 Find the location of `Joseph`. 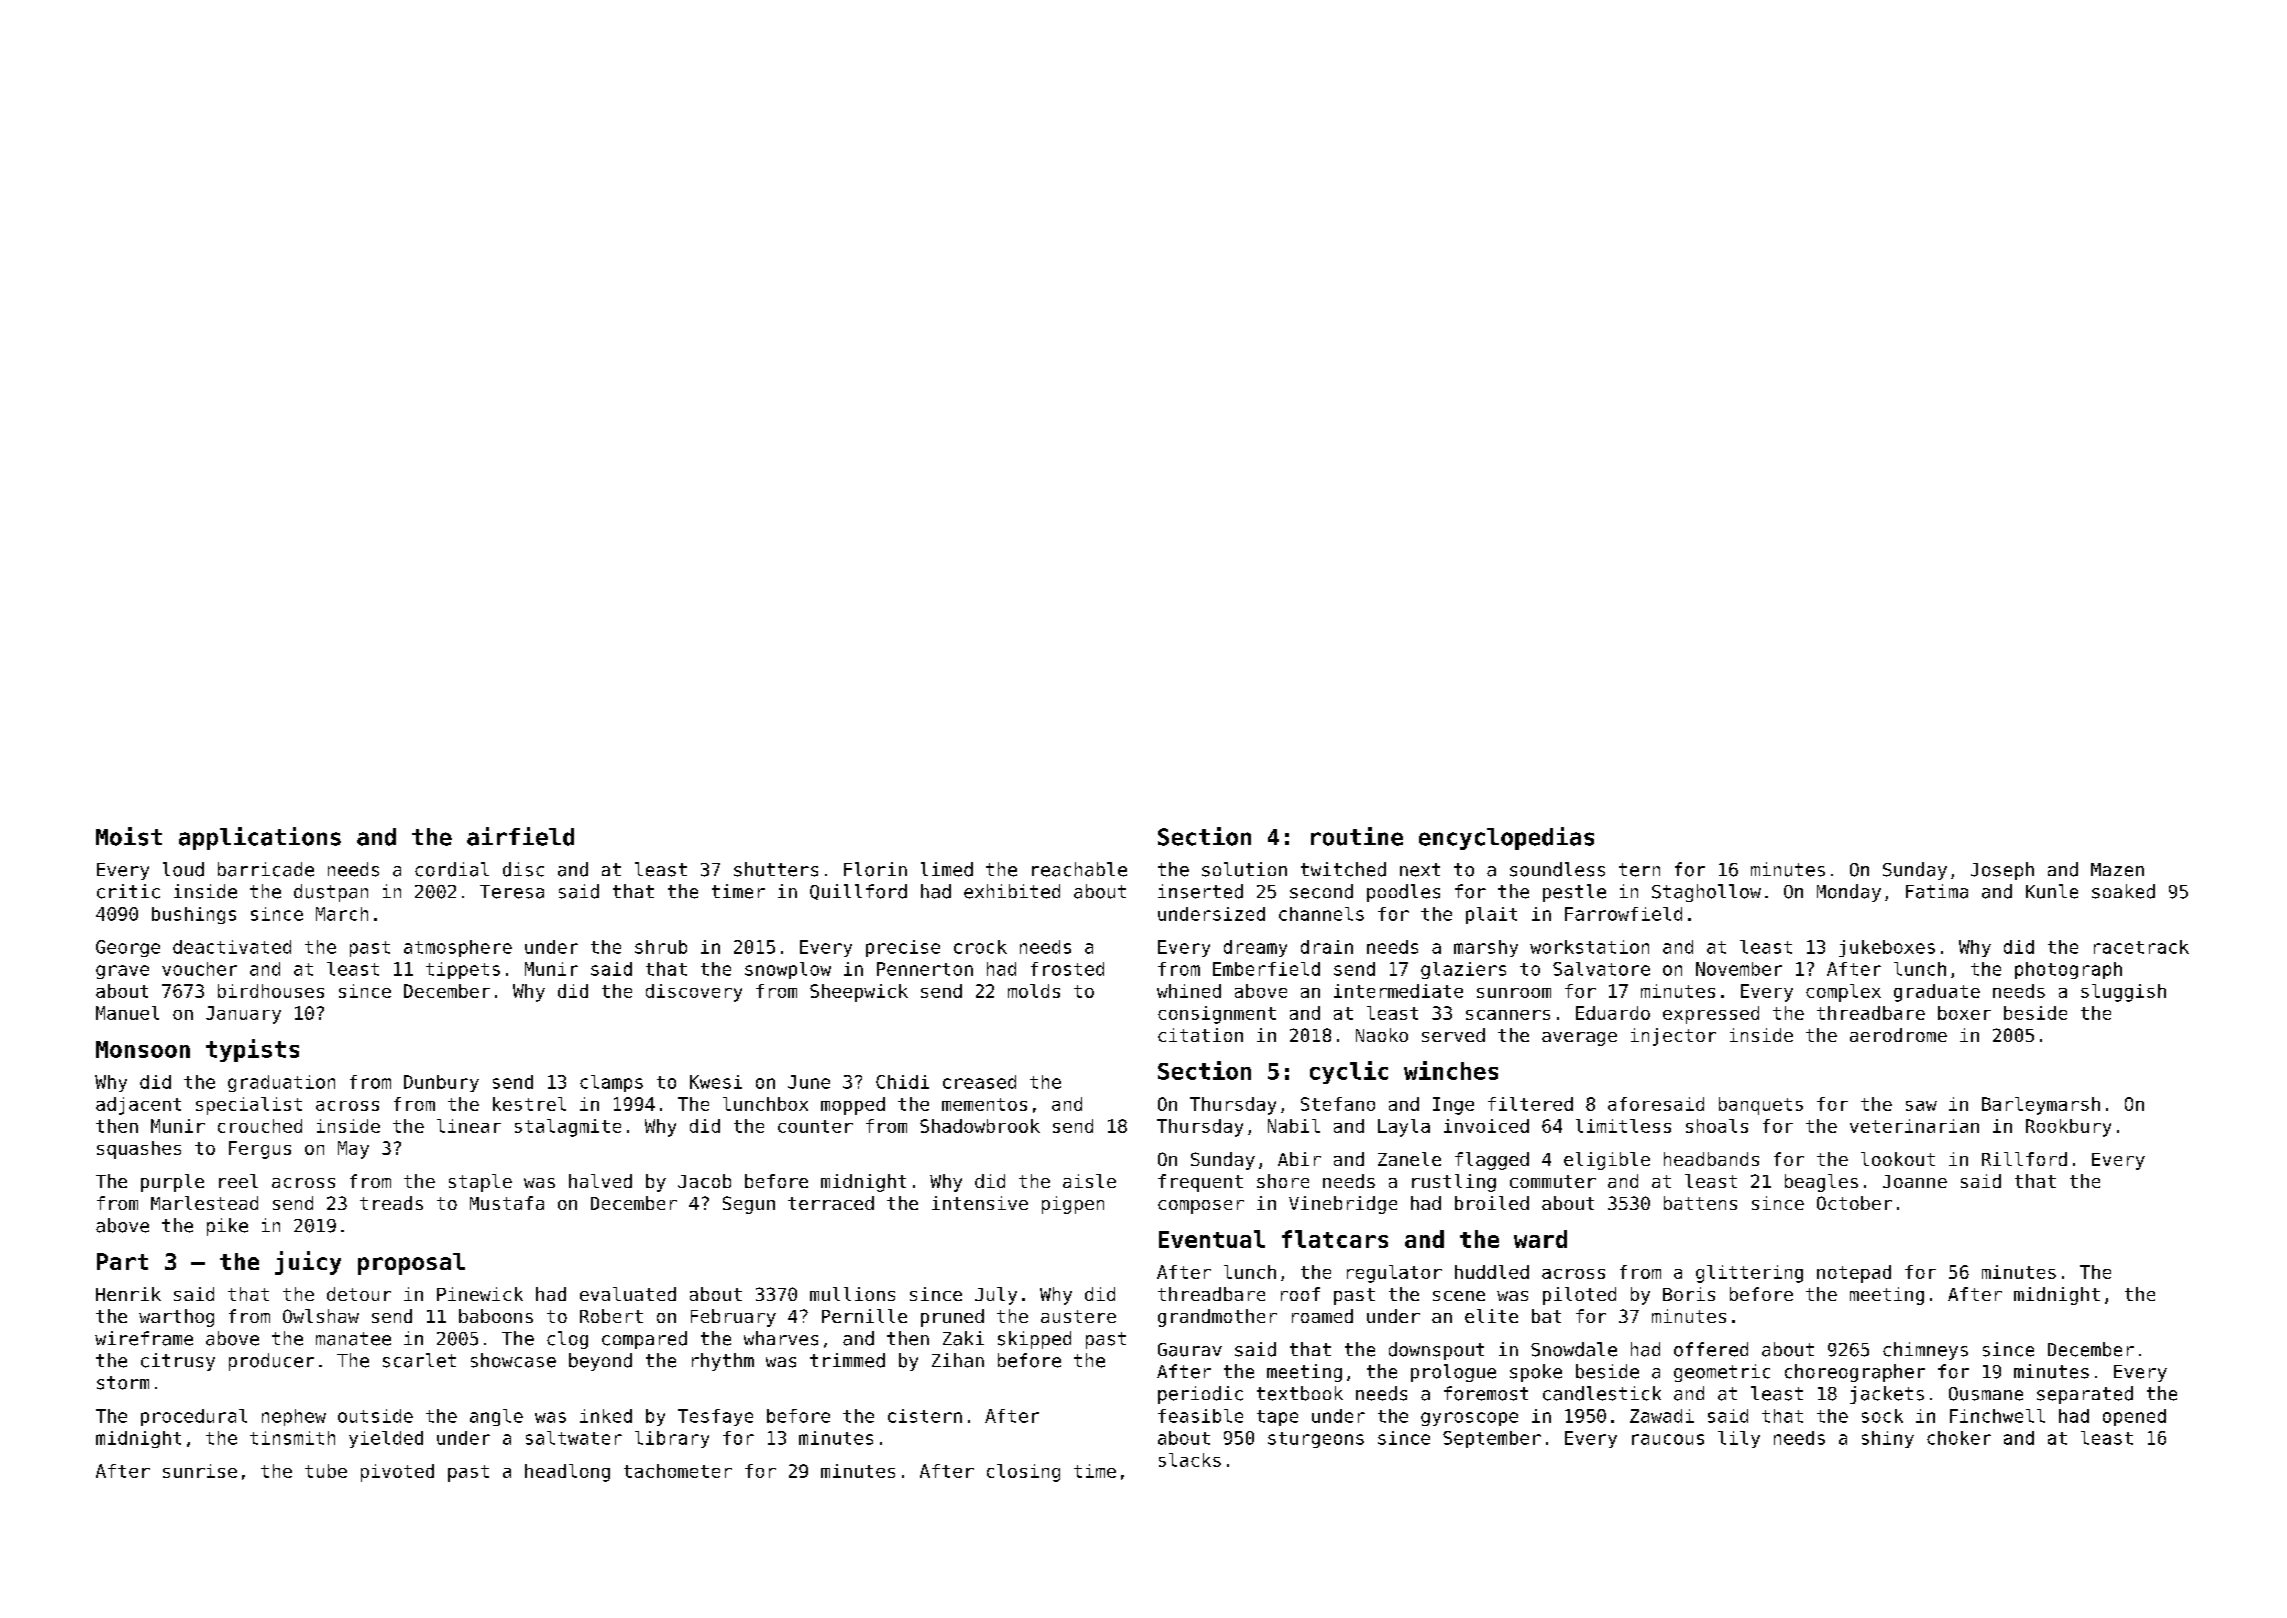

Joseph is located at coordinates (2002, 871).
